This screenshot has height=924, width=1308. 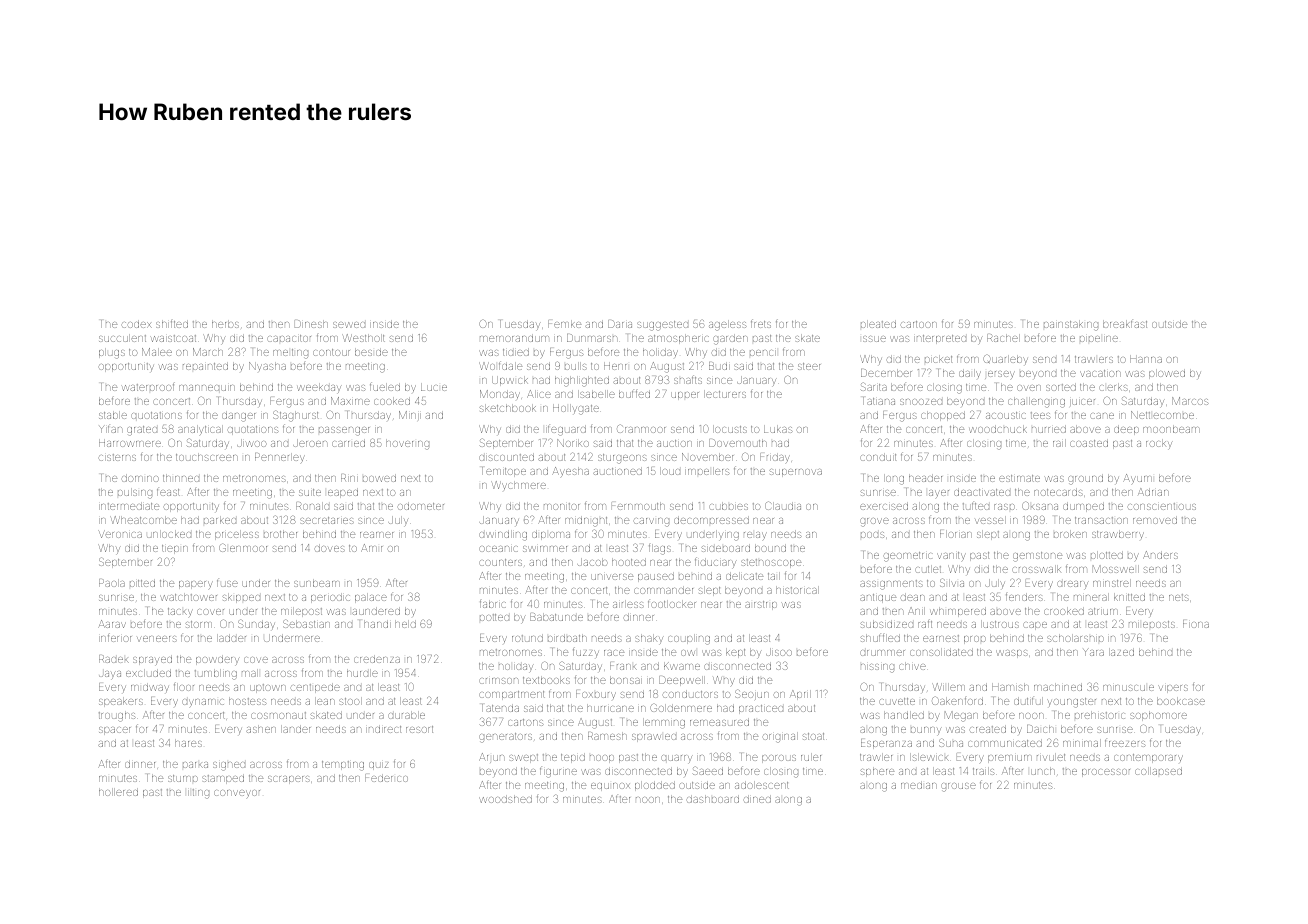 I want to click on palace, so click(x=371, y=598).
